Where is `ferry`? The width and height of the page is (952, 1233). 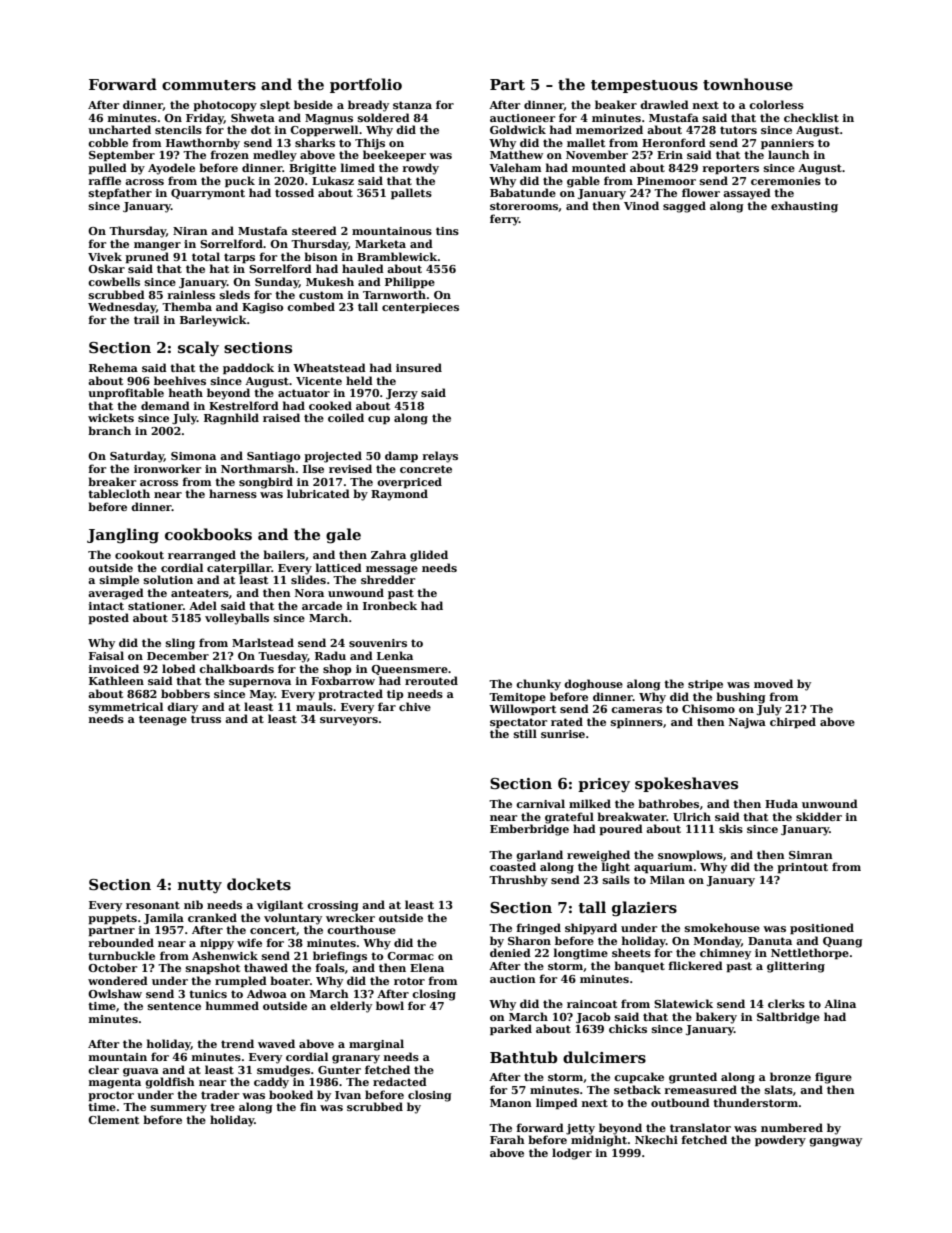 ferry is located at coordinates (504, 220).
